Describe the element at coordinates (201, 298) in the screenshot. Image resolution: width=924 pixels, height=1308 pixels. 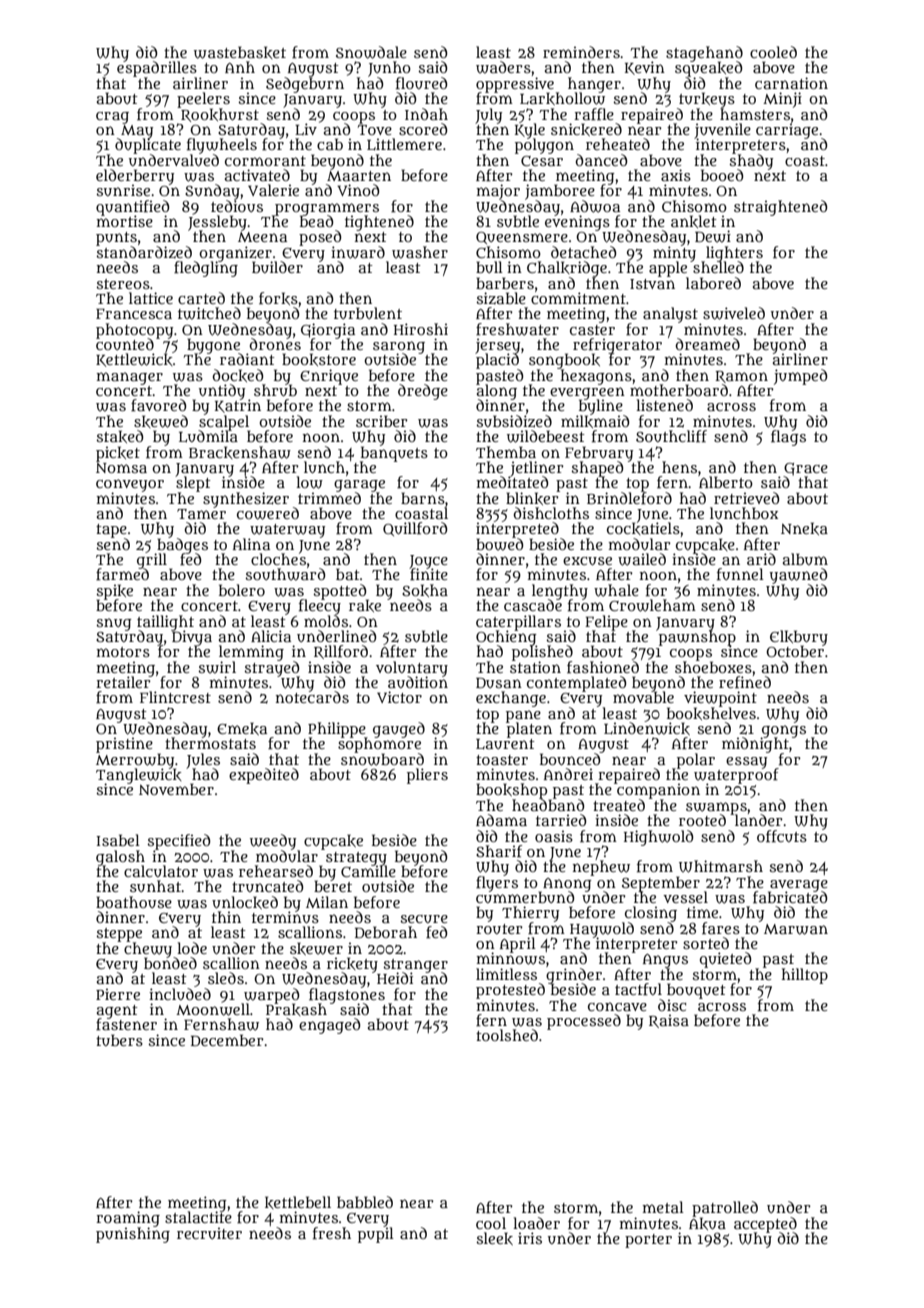
I see `carted` at that location.
